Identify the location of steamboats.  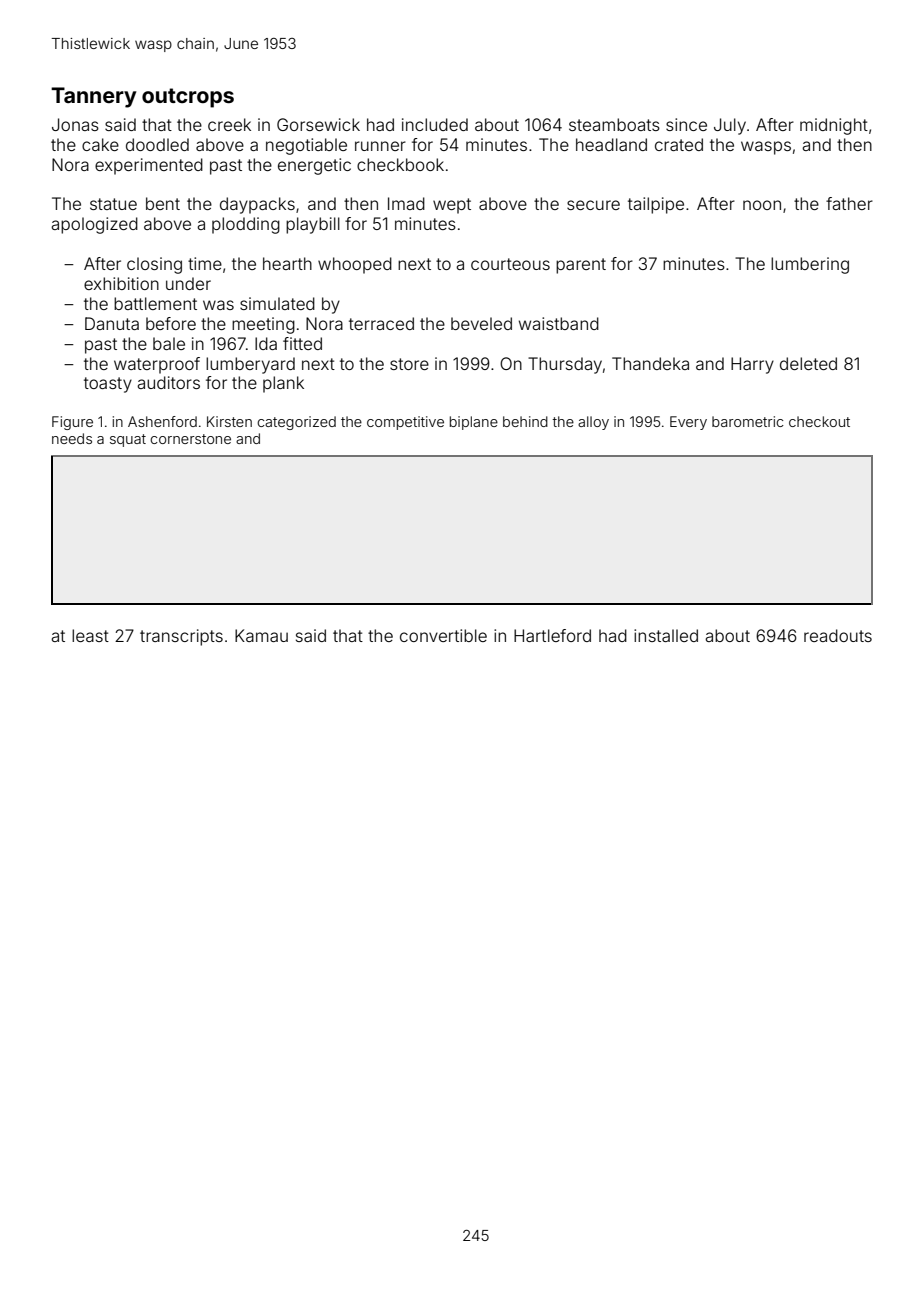
(614, 124).
